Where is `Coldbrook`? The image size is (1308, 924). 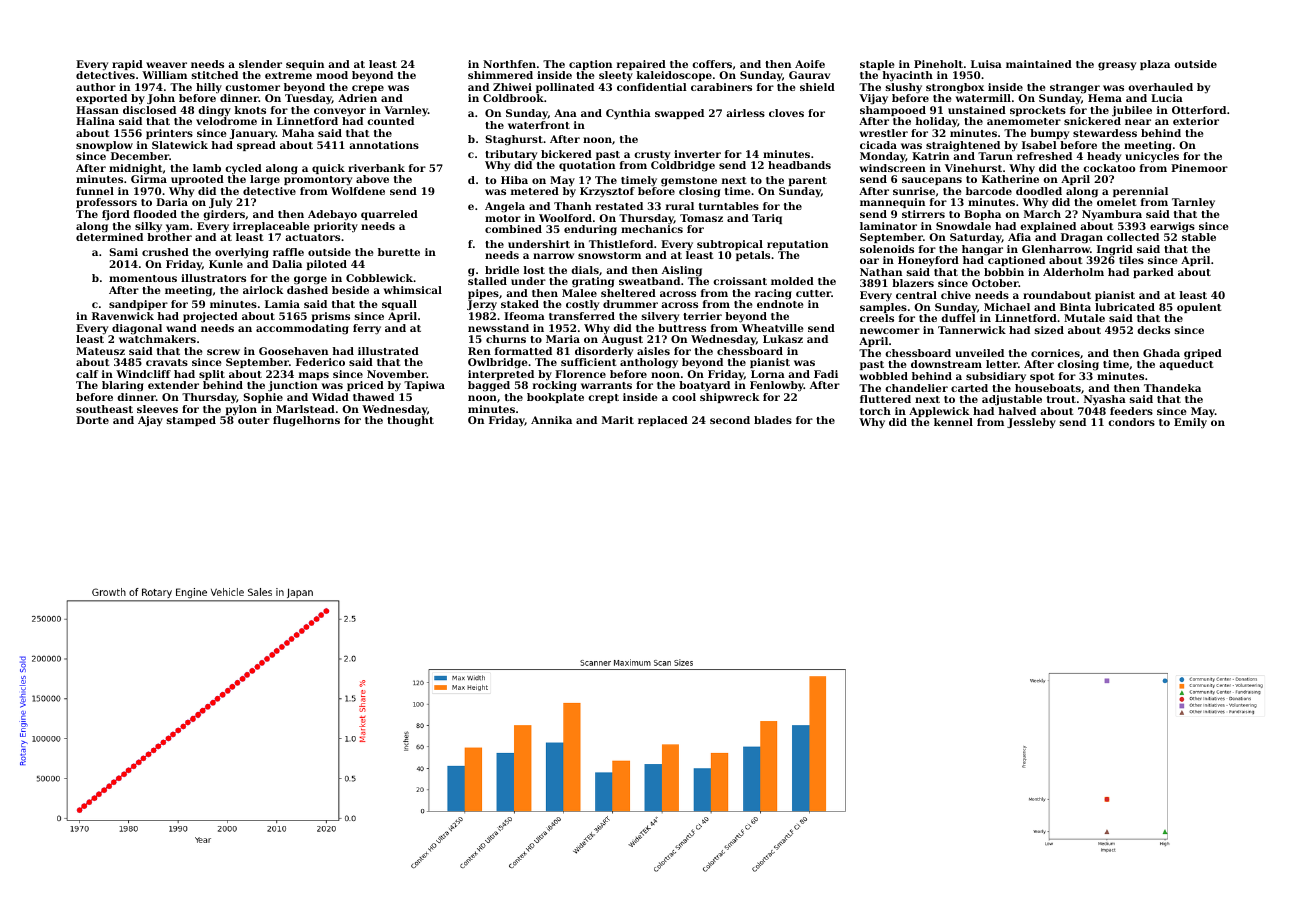 Coldbrook is located at coordinates (513, 98).
